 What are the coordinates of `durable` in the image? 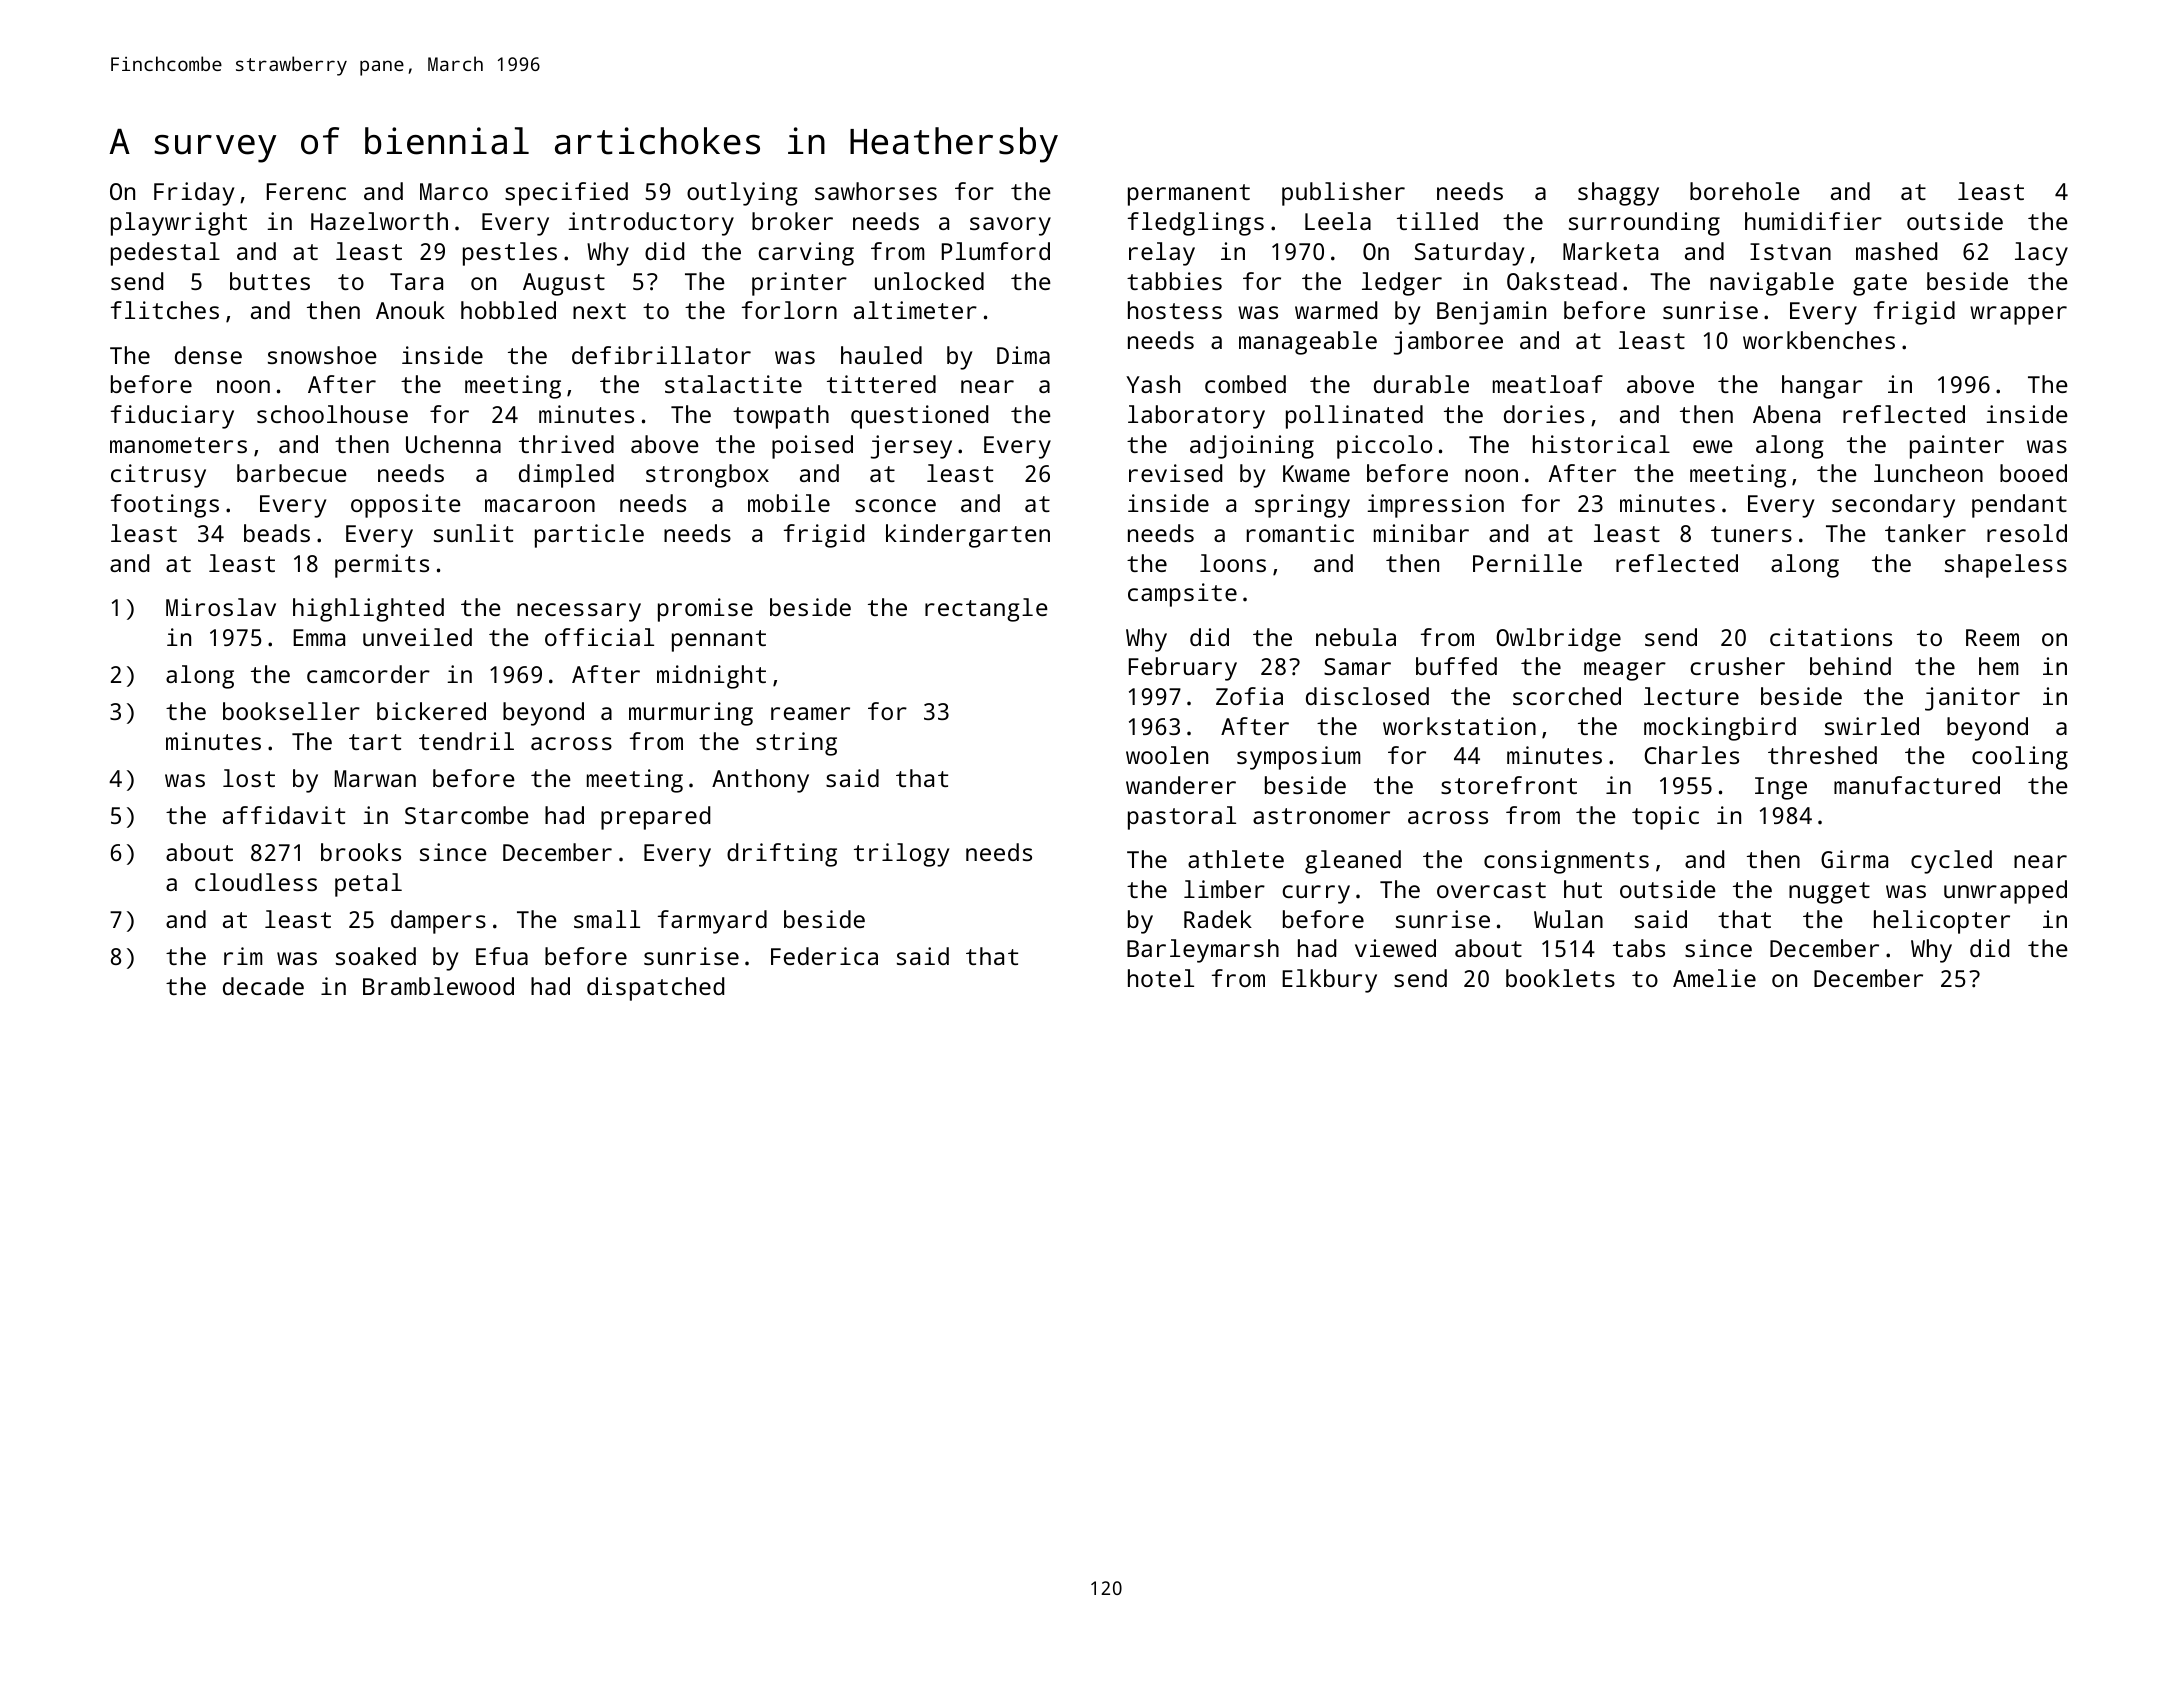 It's located at (1421, 384).
